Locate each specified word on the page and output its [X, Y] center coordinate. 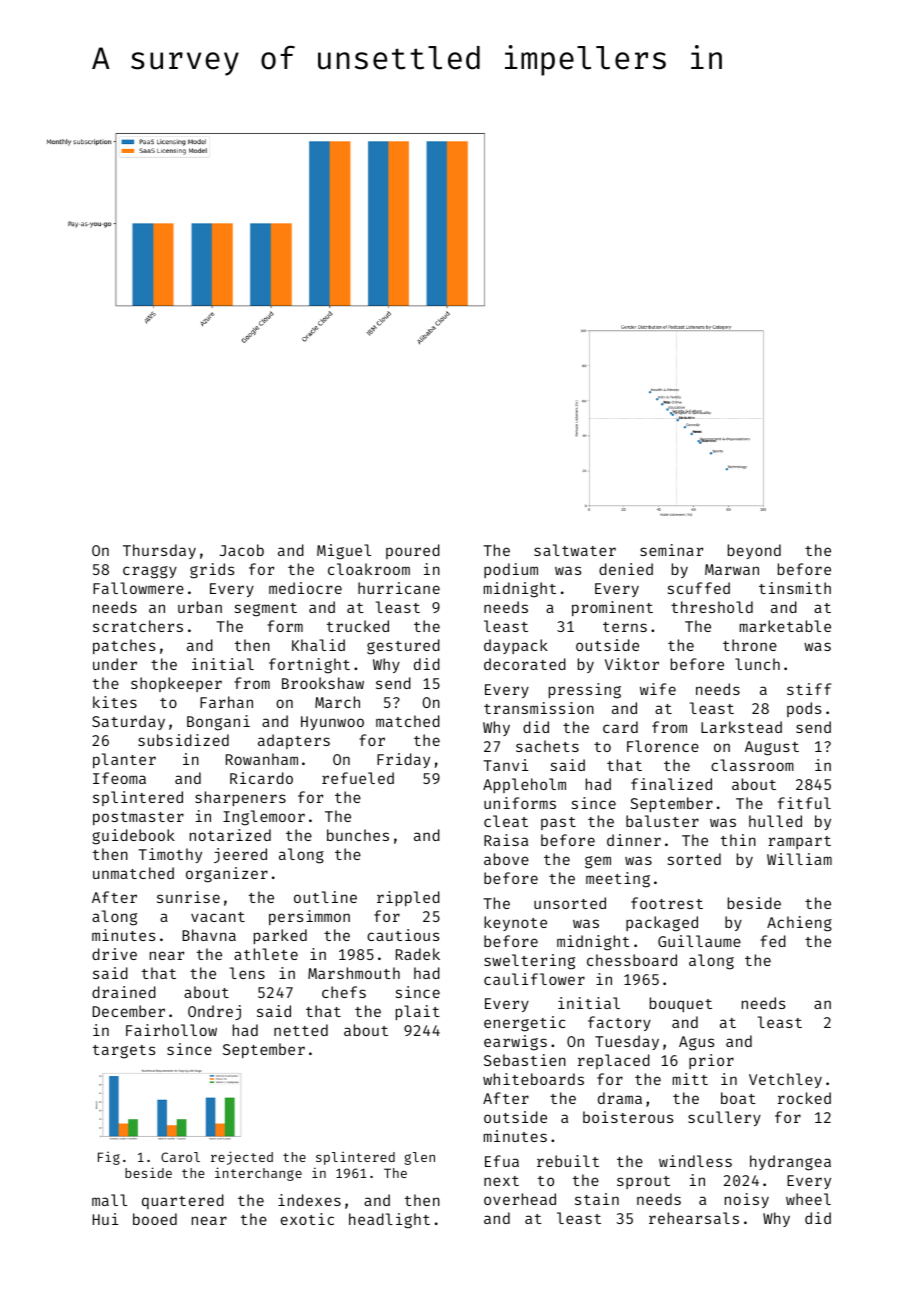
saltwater [575, 550]
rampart [799, 842]
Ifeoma [119, 778]
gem [598, 862]
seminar [671, 550]
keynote [515, 923]
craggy [150, 572]
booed [155, 1219]
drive [114, 954]
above [506, 859]
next [501, 1181]
